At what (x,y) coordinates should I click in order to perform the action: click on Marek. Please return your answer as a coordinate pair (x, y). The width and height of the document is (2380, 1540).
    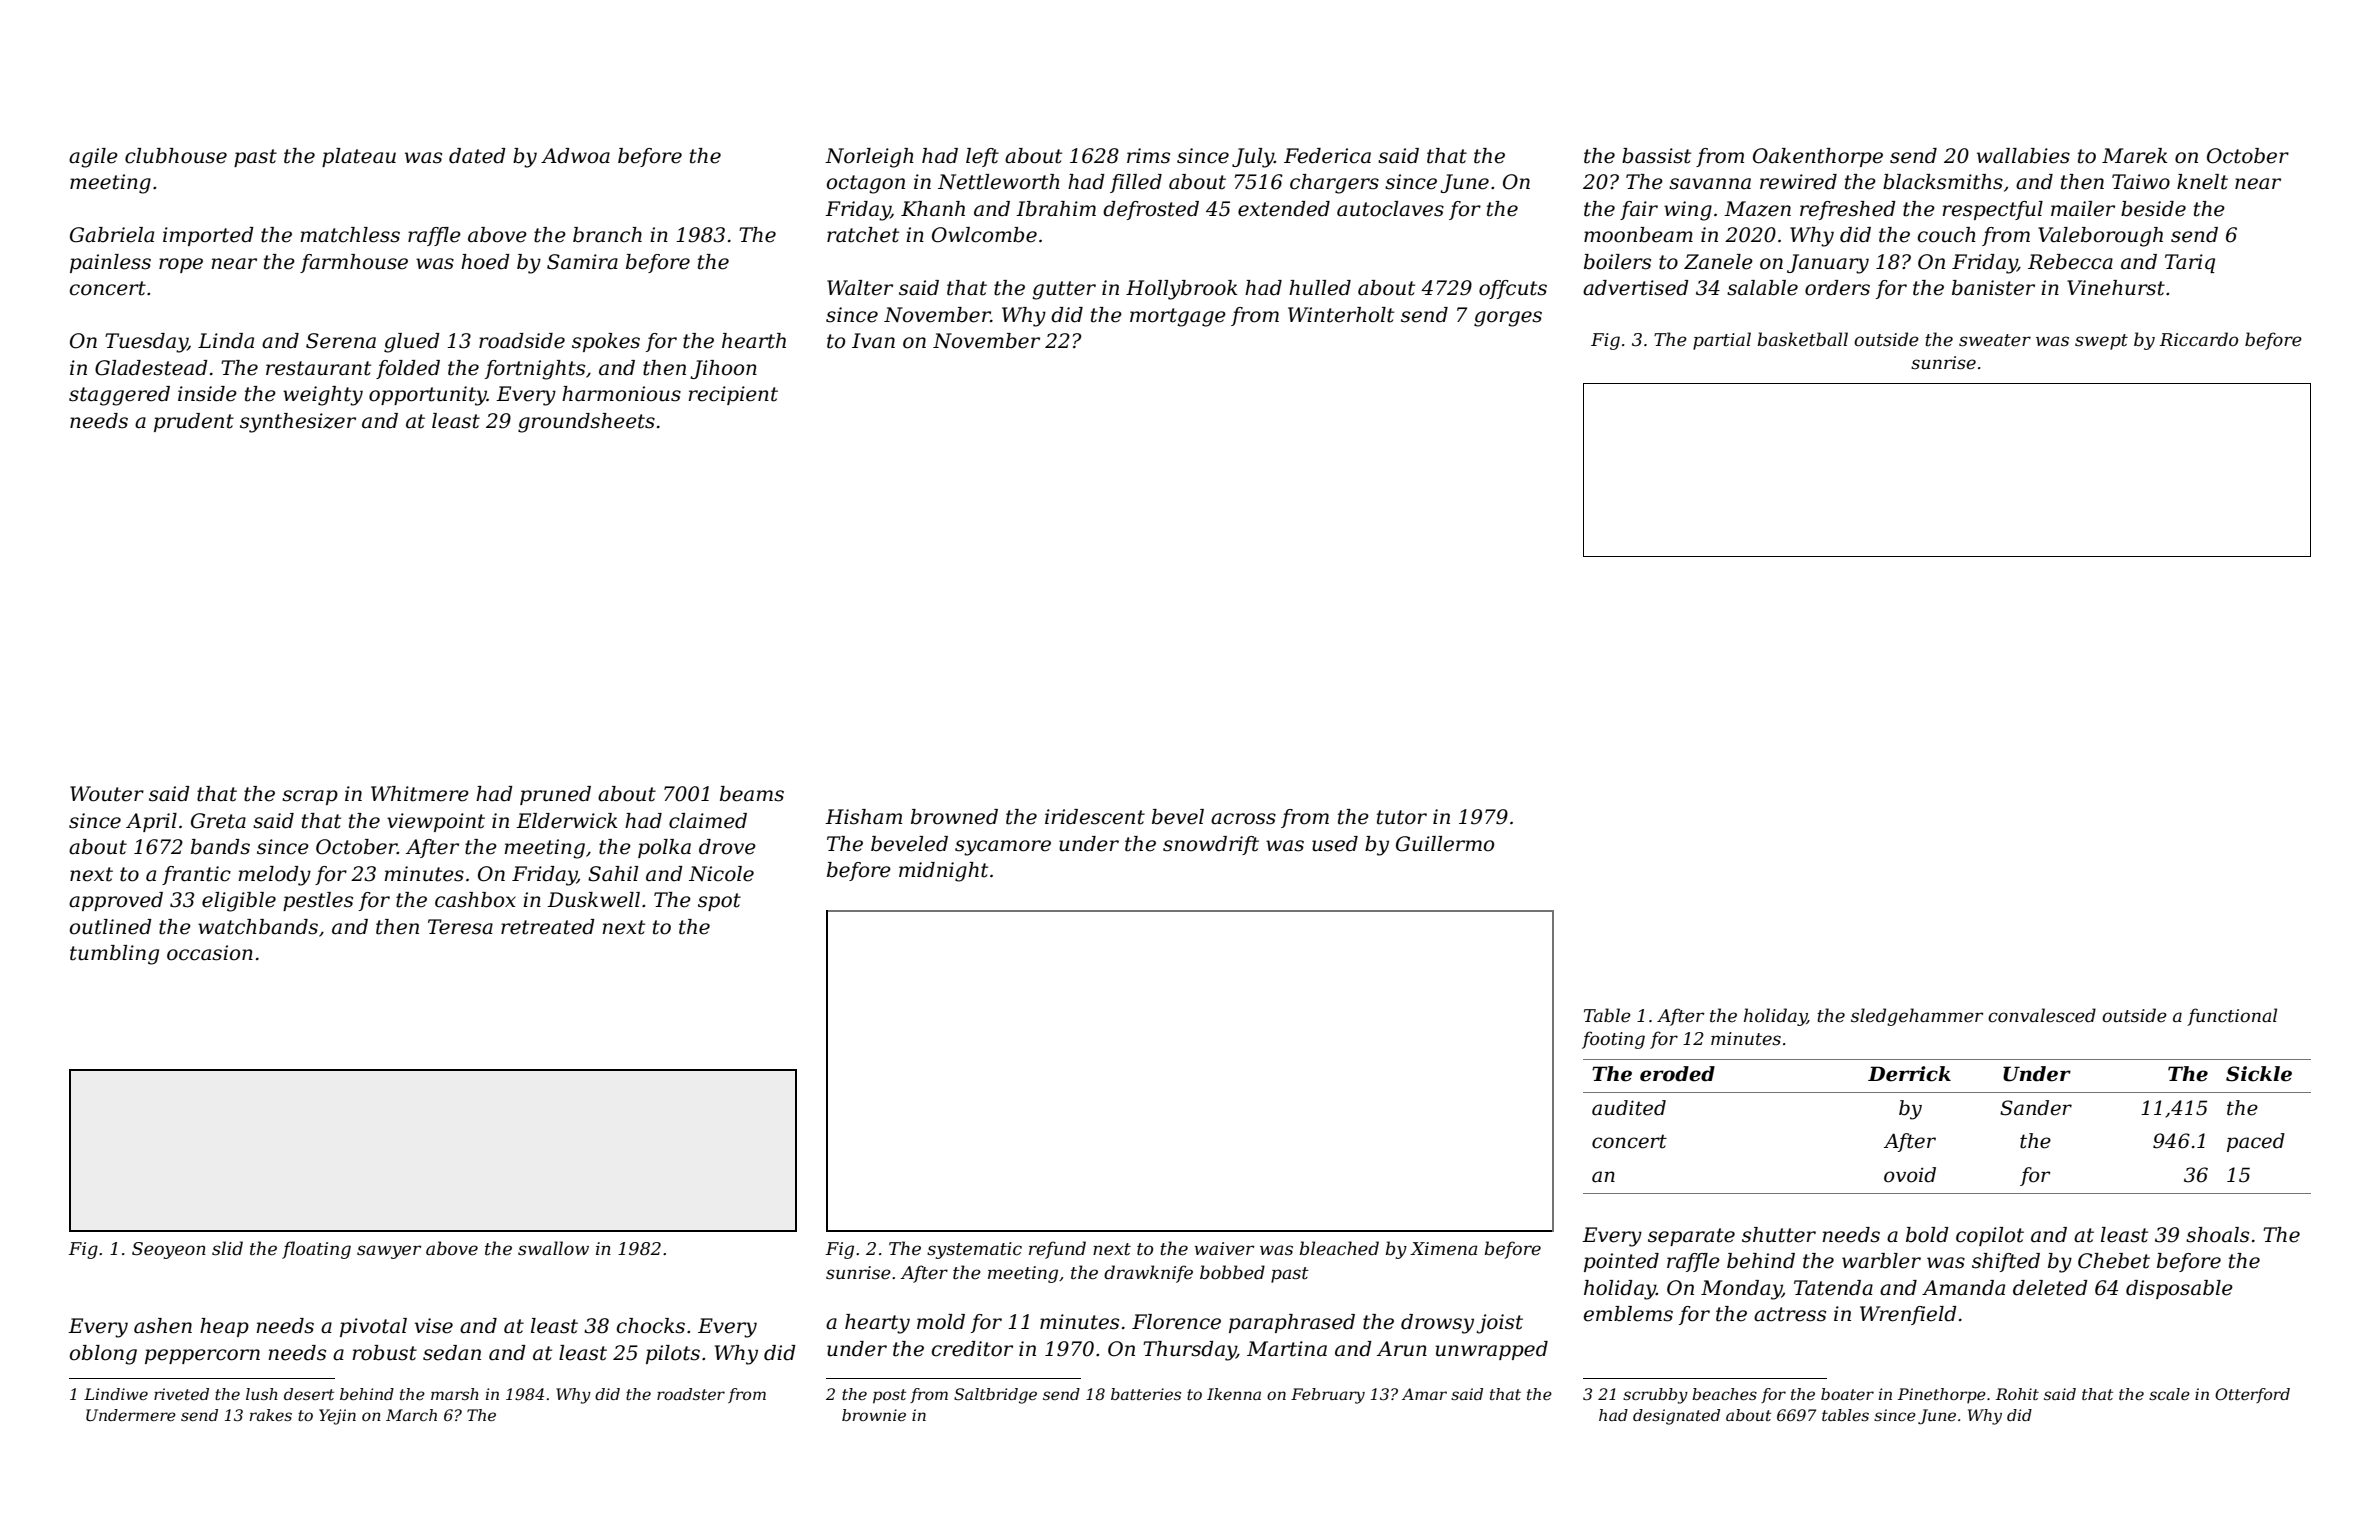
    Looking at the image, I should click on (2135, 156).
